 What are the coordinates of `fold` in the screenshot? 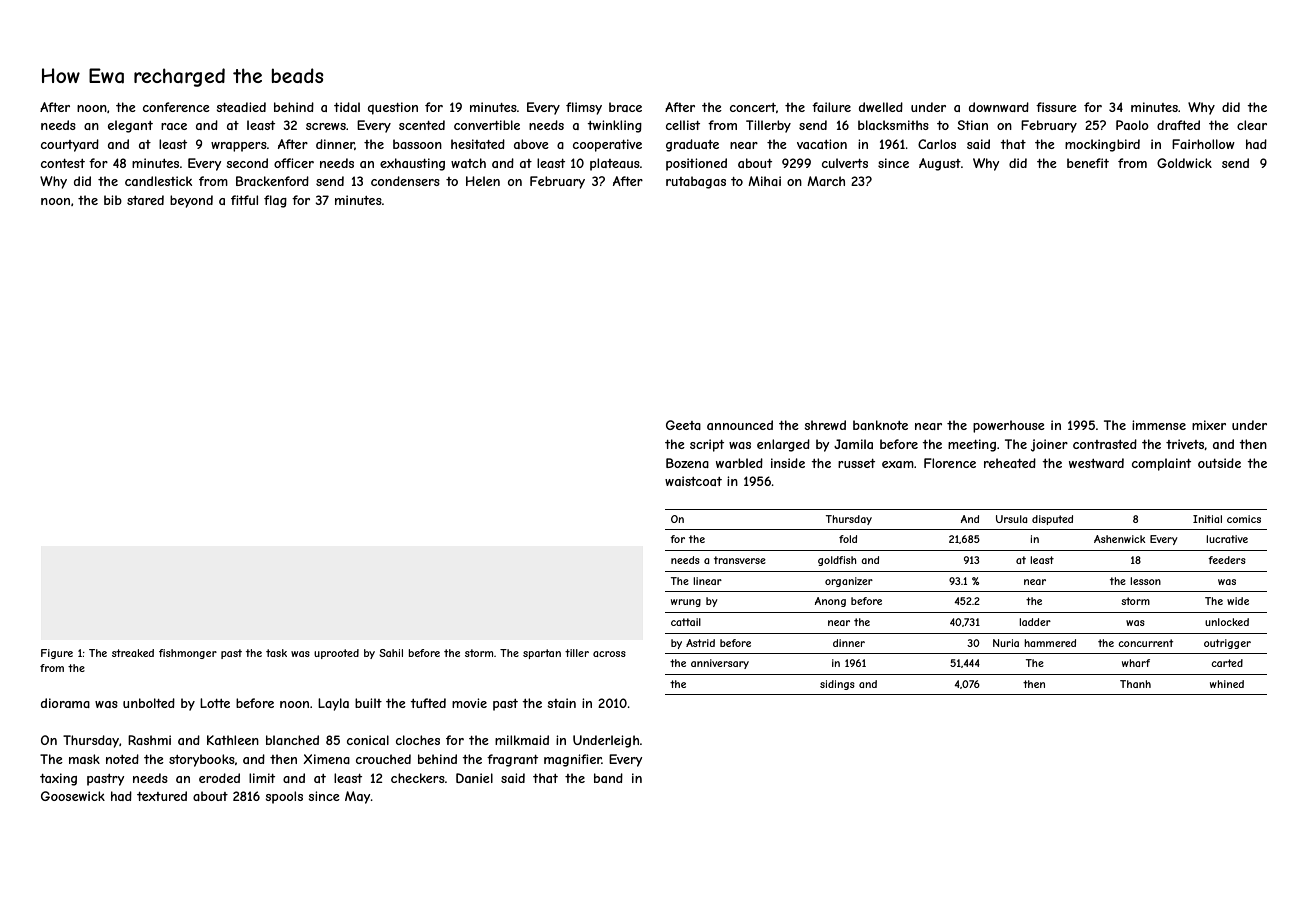 It's located at (848, 539).
